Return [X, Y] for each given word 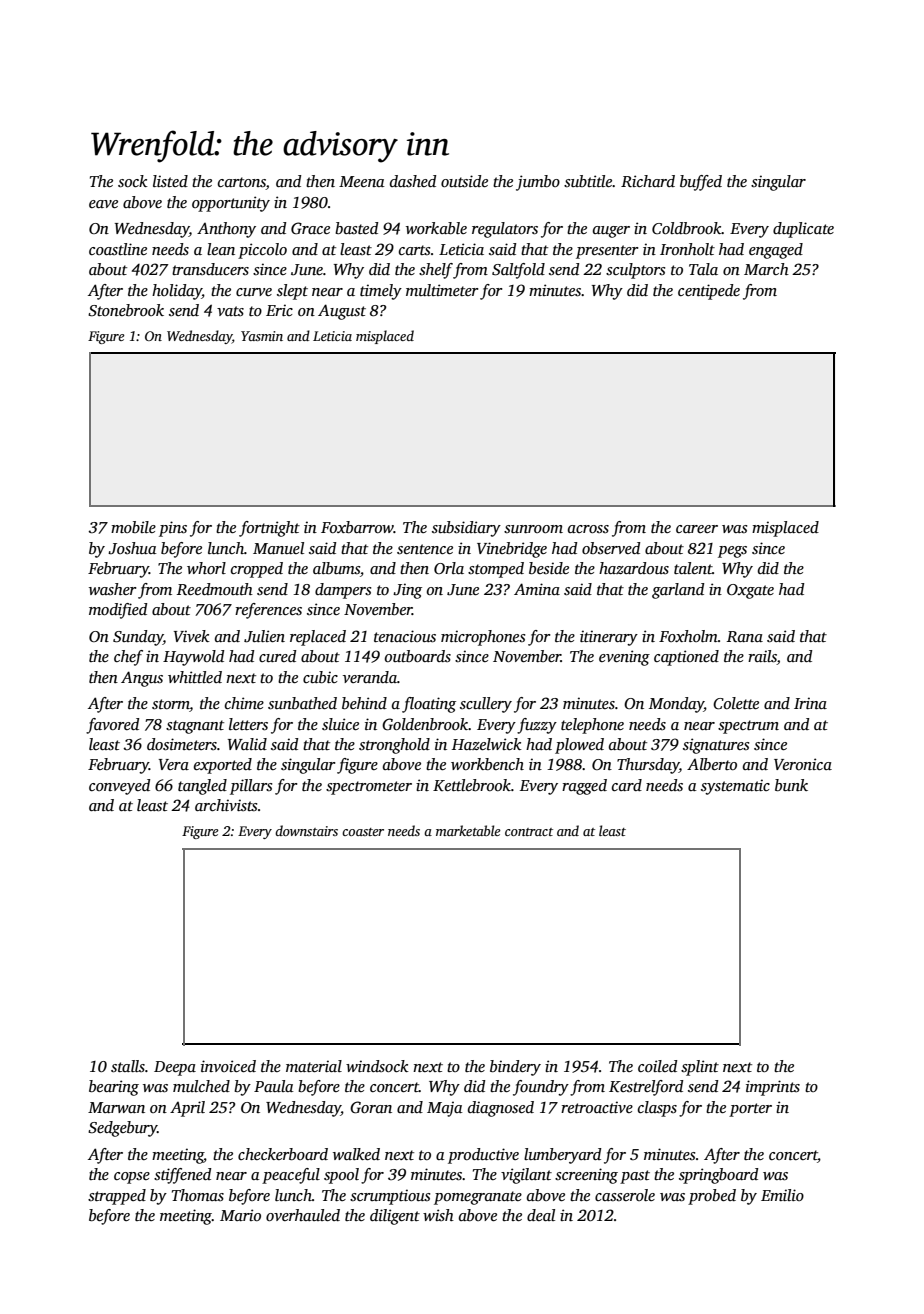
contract [529, 832]
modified [118, 611]
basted [356, 228]
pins [173, 529]
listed [170, 181]
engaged [776, 251]
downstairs [306, 830]
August [342, 312]
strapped [117, 1197]
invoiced [228, 1066]
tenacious [405, 636]
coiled [657, 1066]
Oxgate [750, 591]
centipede [709, 292]
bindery [515, 1068]
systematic [735, 787]
